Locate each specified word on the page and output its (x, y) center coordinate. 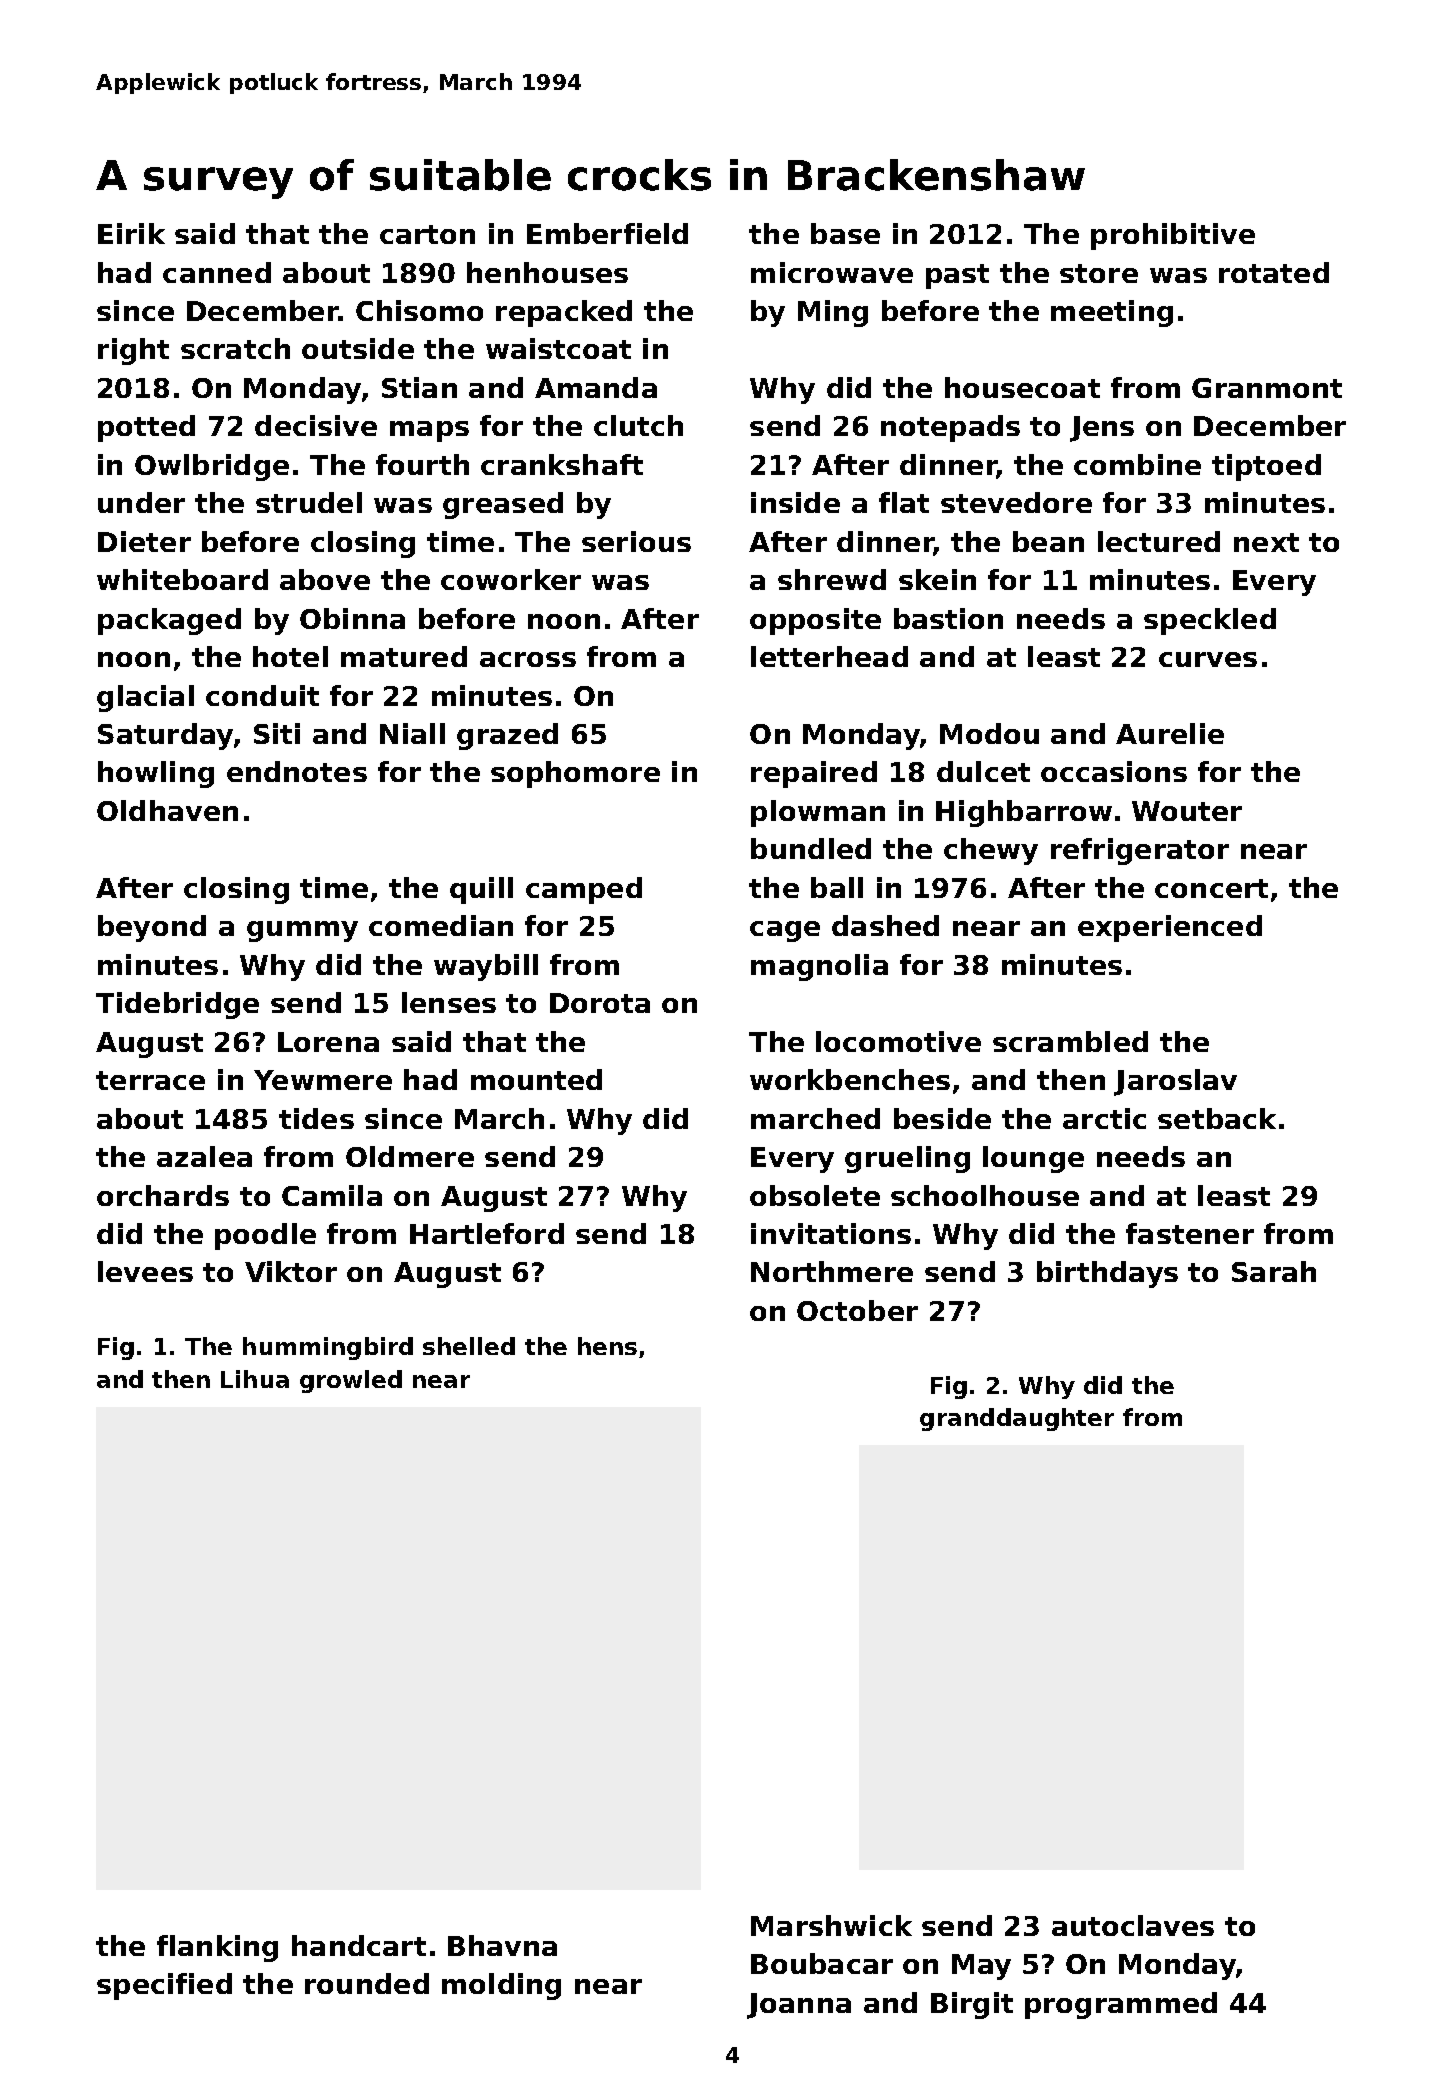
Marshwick (831, 1925)
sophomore (575, 774)
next (1266, 542)
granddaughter (1017, 1419)
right (133, 351)
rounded (367, 1983)
